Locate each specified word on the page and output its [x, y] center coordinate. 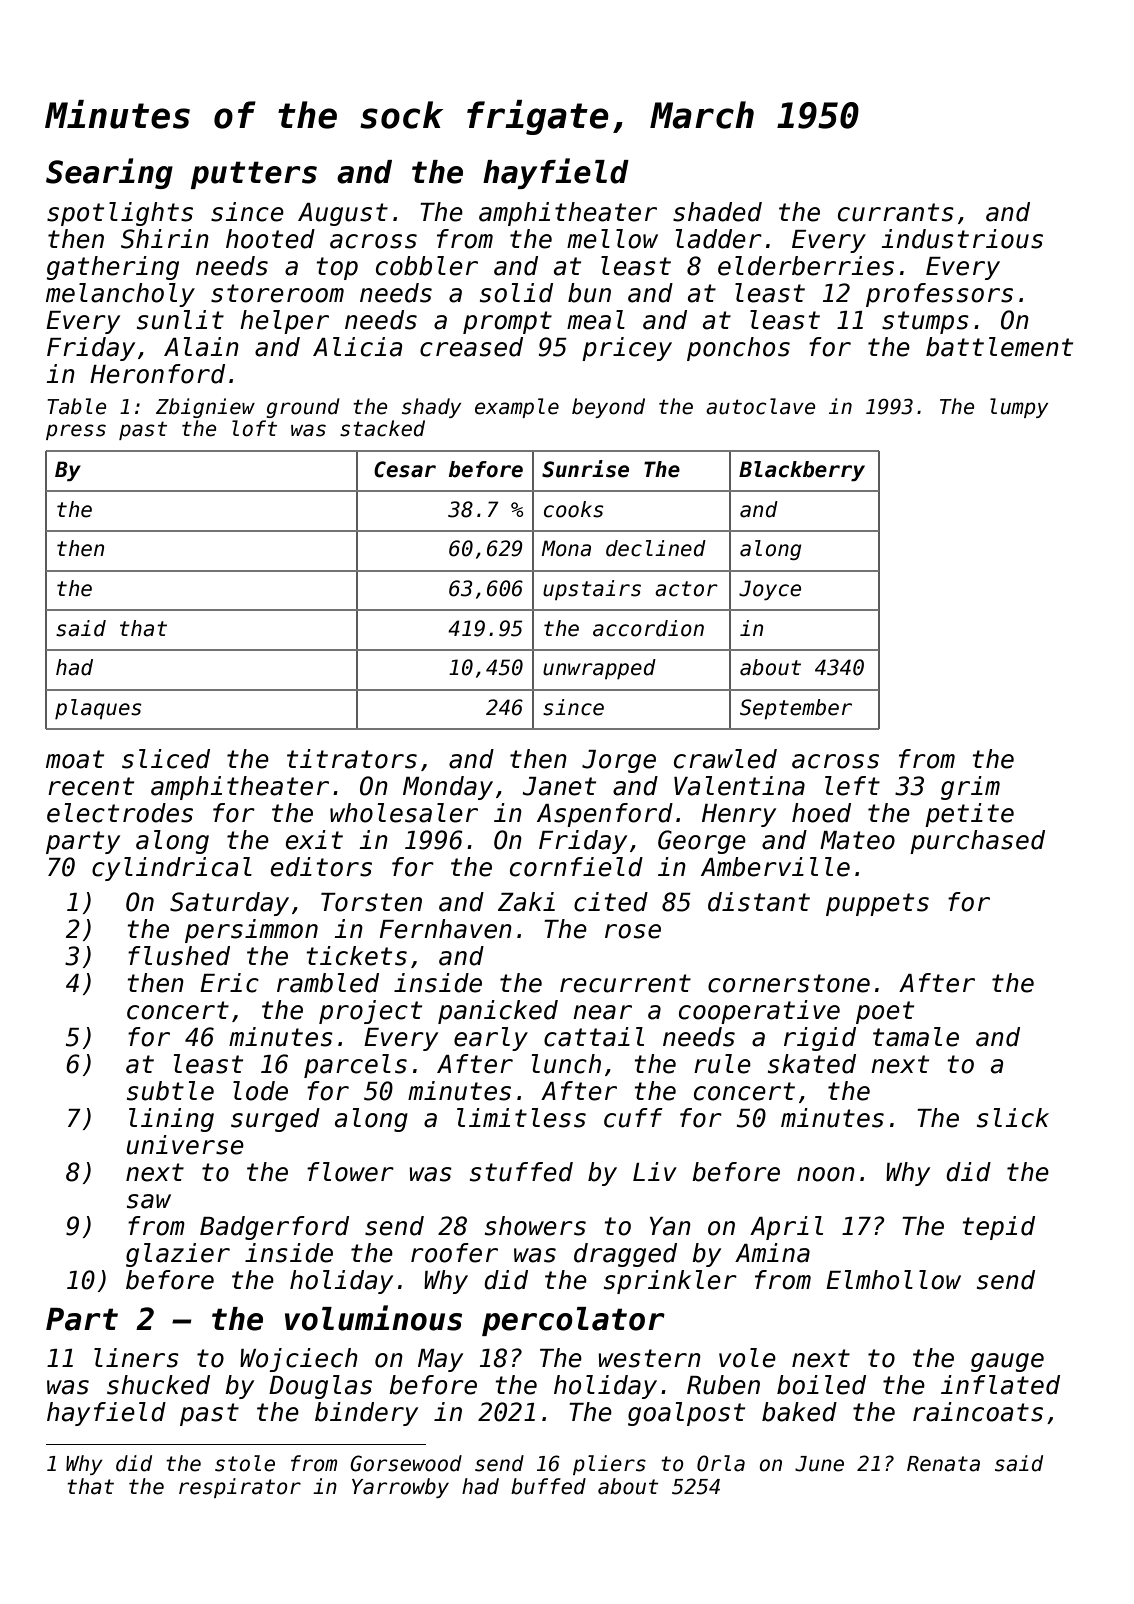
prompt [507, 322]
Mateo [857, 840]
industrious [962, 239]
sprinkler [670, 1282]
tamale [916, 1037]
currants [896, 212]
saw [149, 1201]
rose [633, 931]
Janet [559, 786]
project [370, 1012]
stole [245, 1463]
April [786, 1228]
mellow [612, 239]
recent [91, 786]
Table [76, 406]
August [343, 214]
